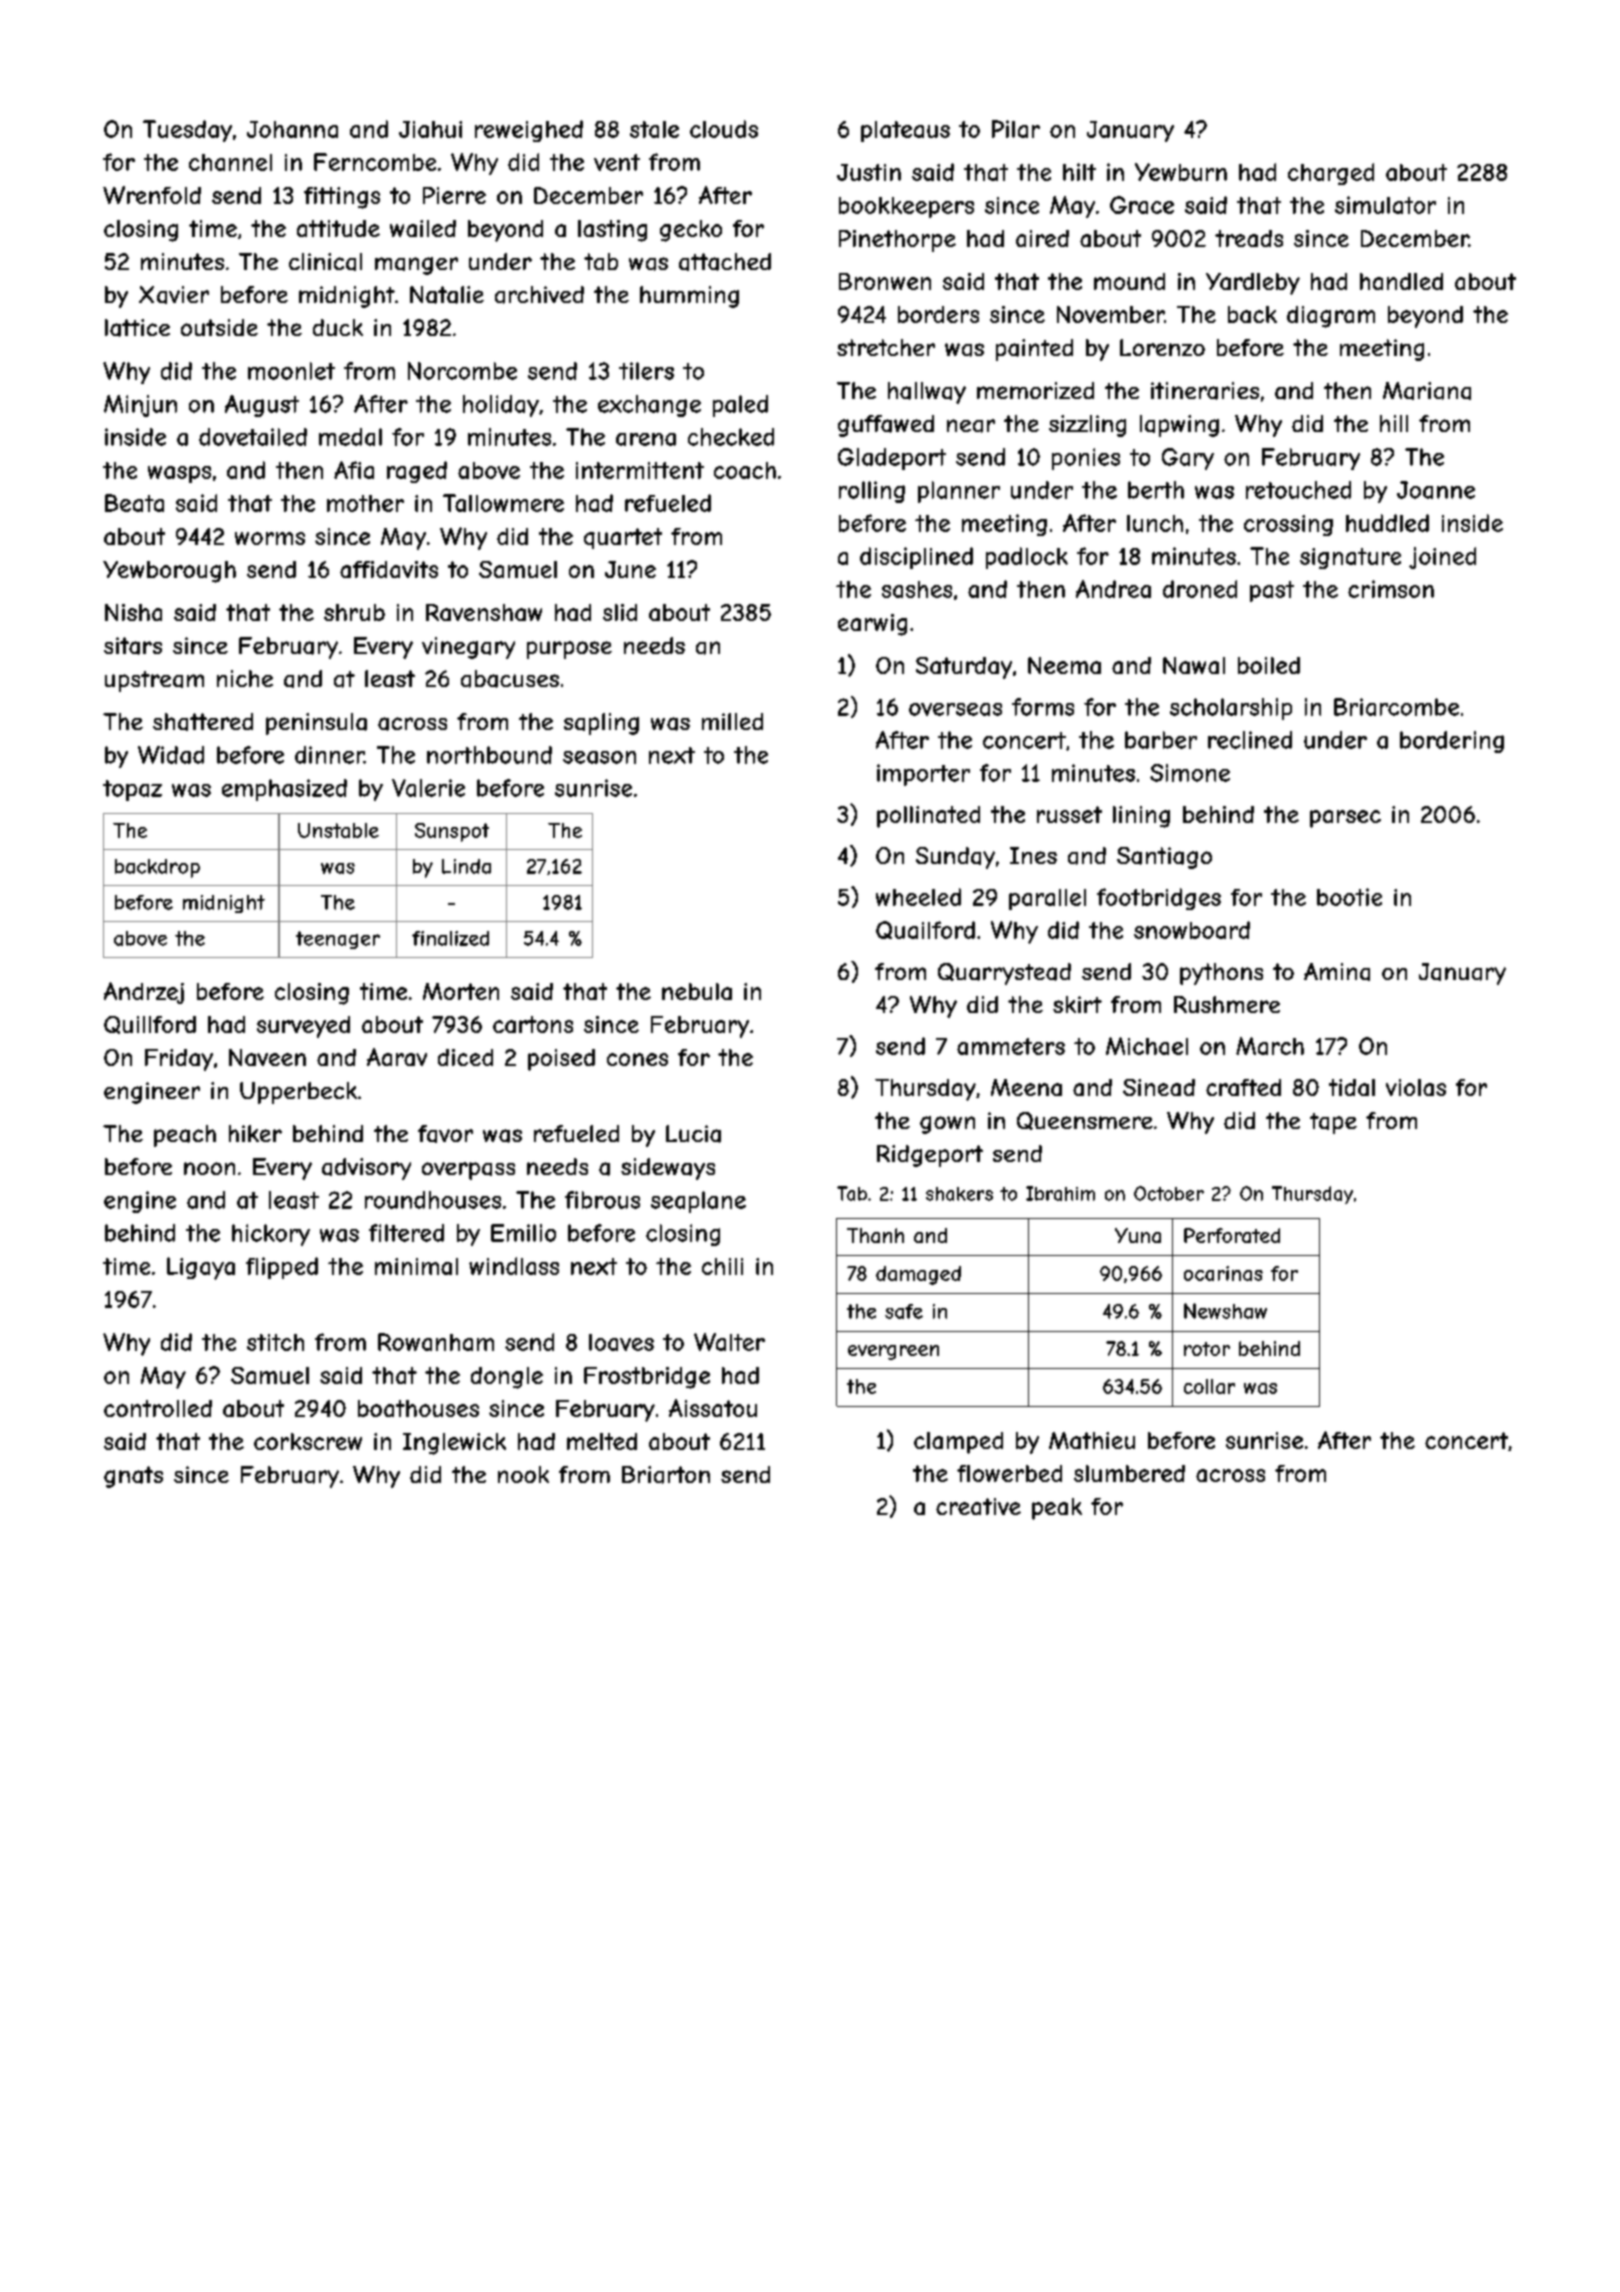 This image has height=2292, width=1620. What do you see at coordinates (905, 131) in the image?
I see `plateaus` at bounding box center [905, 131].
